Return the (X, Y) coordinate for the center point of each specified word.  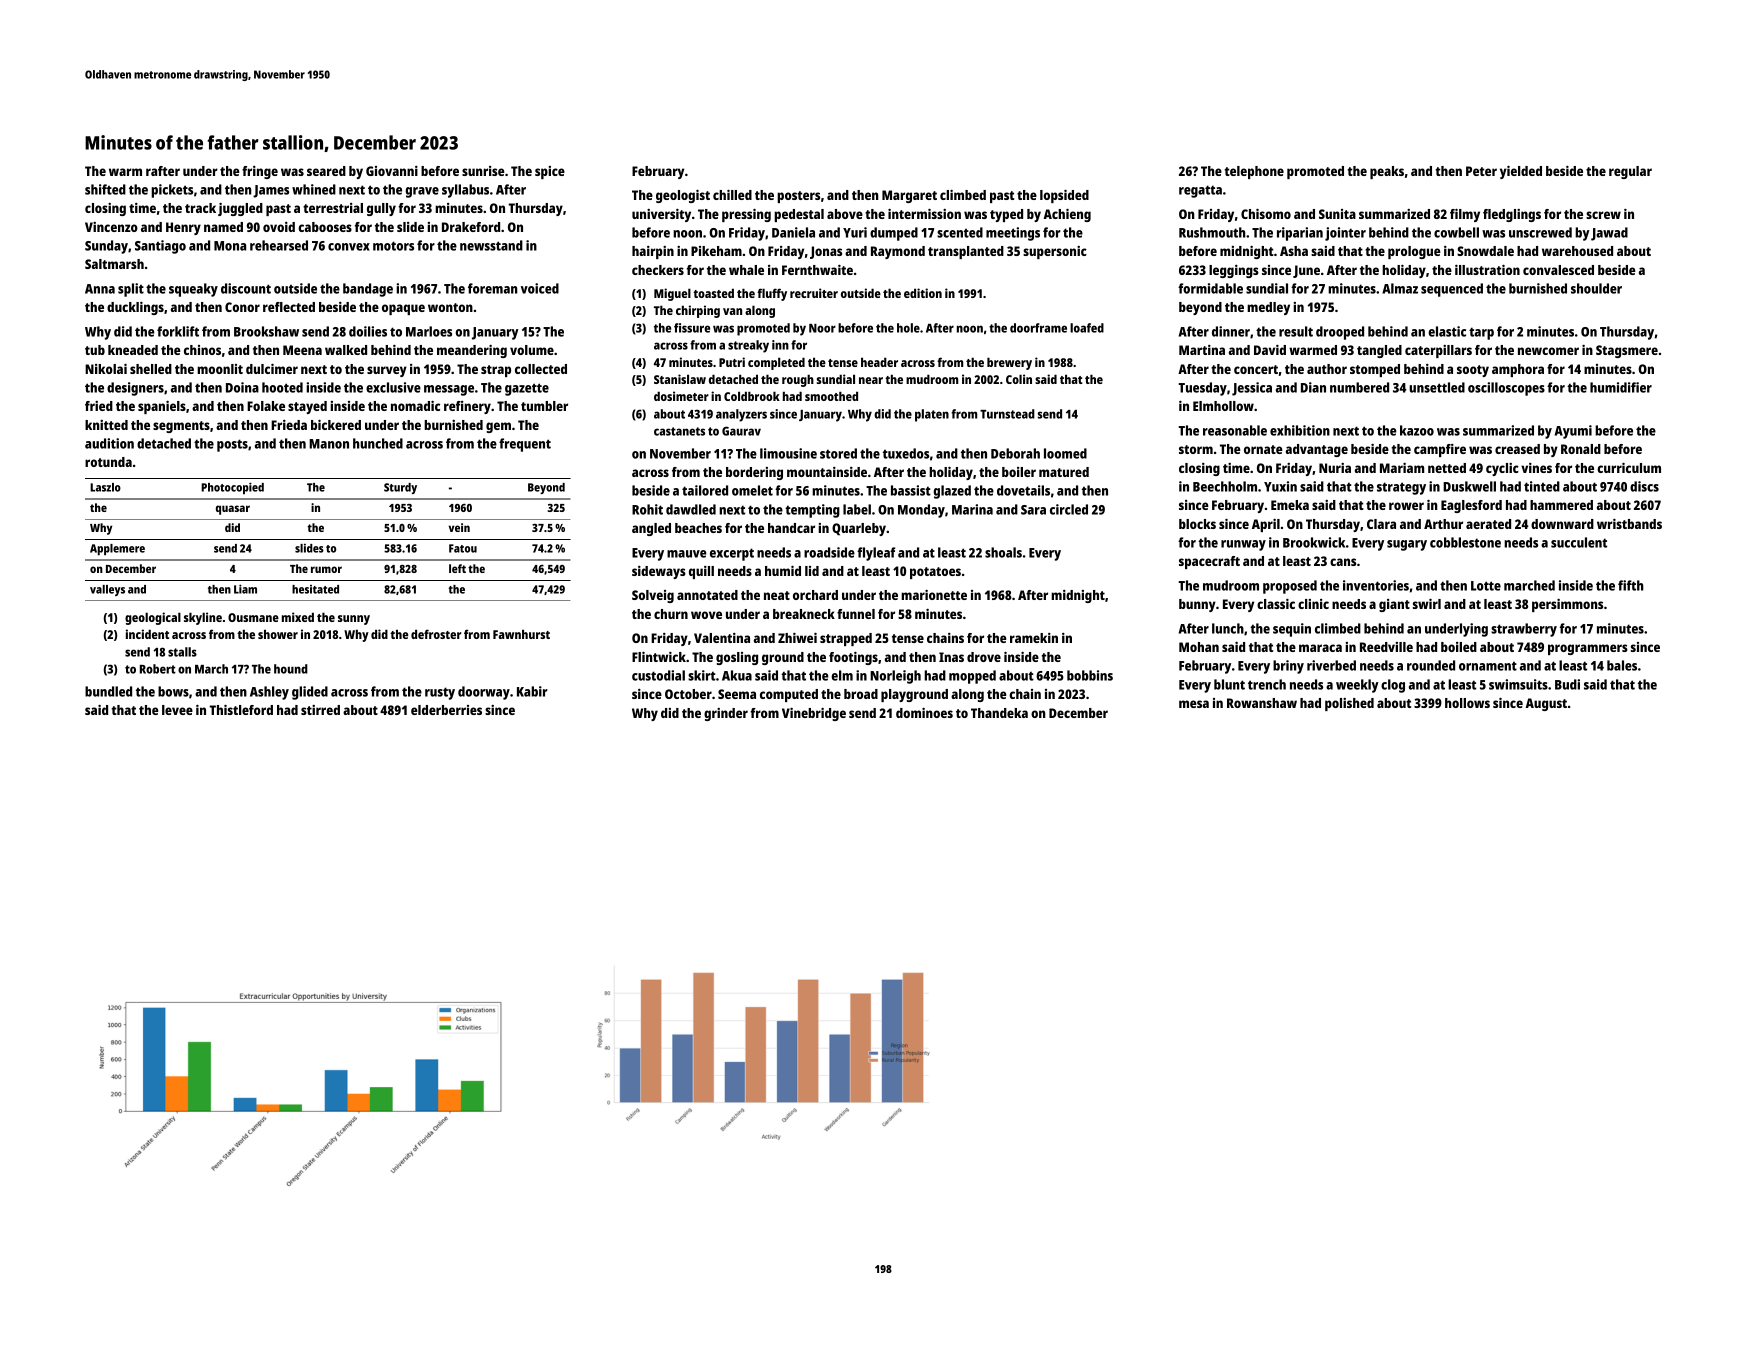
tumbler (544, 406)
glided (310, 693)
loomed (1065, 453)
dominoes (924, 713)
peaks (1387, 172)
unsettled (1437, 387)
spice (550, 172)
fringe (260, 172)
